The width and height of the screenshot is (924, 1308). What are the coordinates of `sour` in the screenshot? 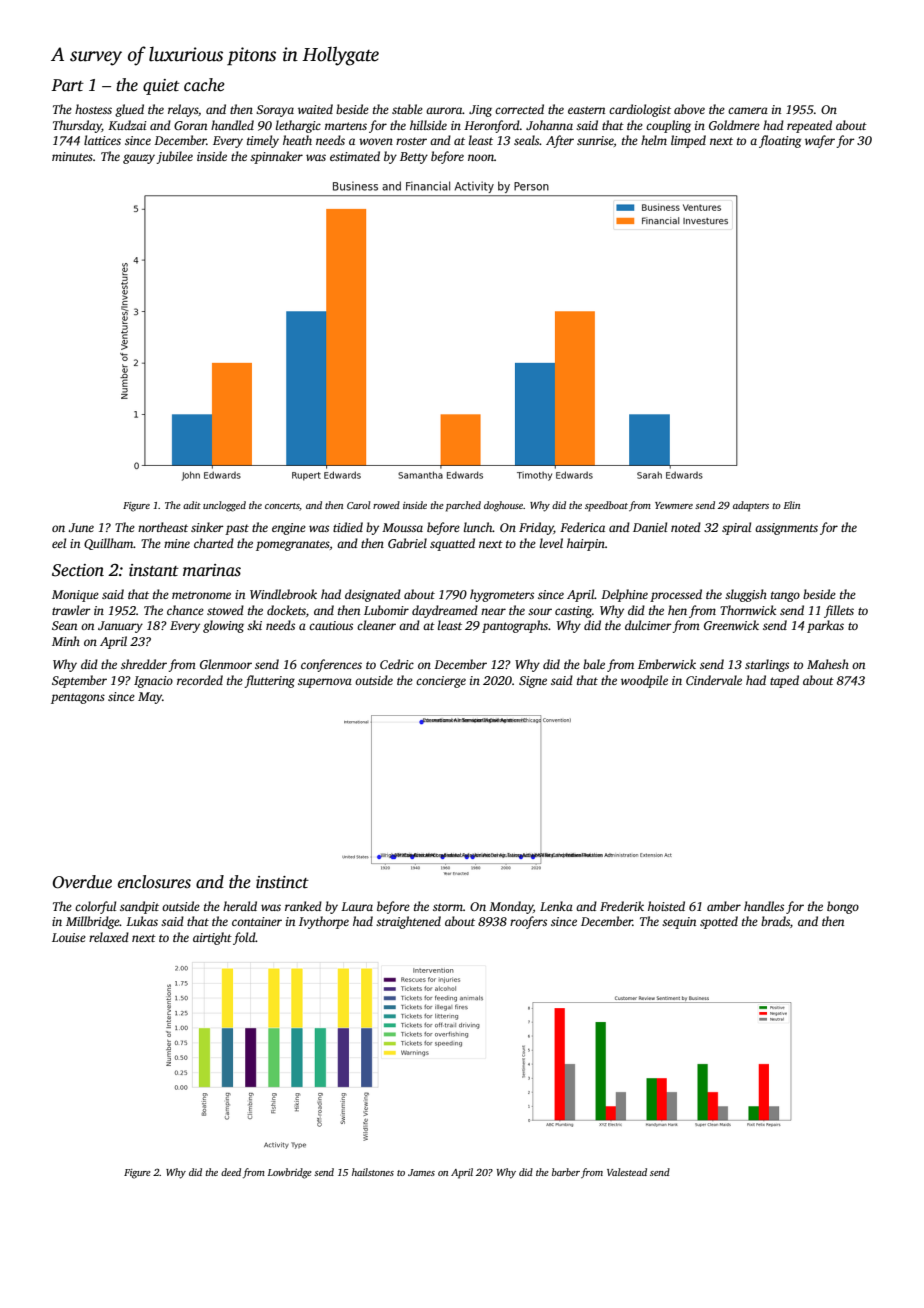 It's located at (540, 611).
